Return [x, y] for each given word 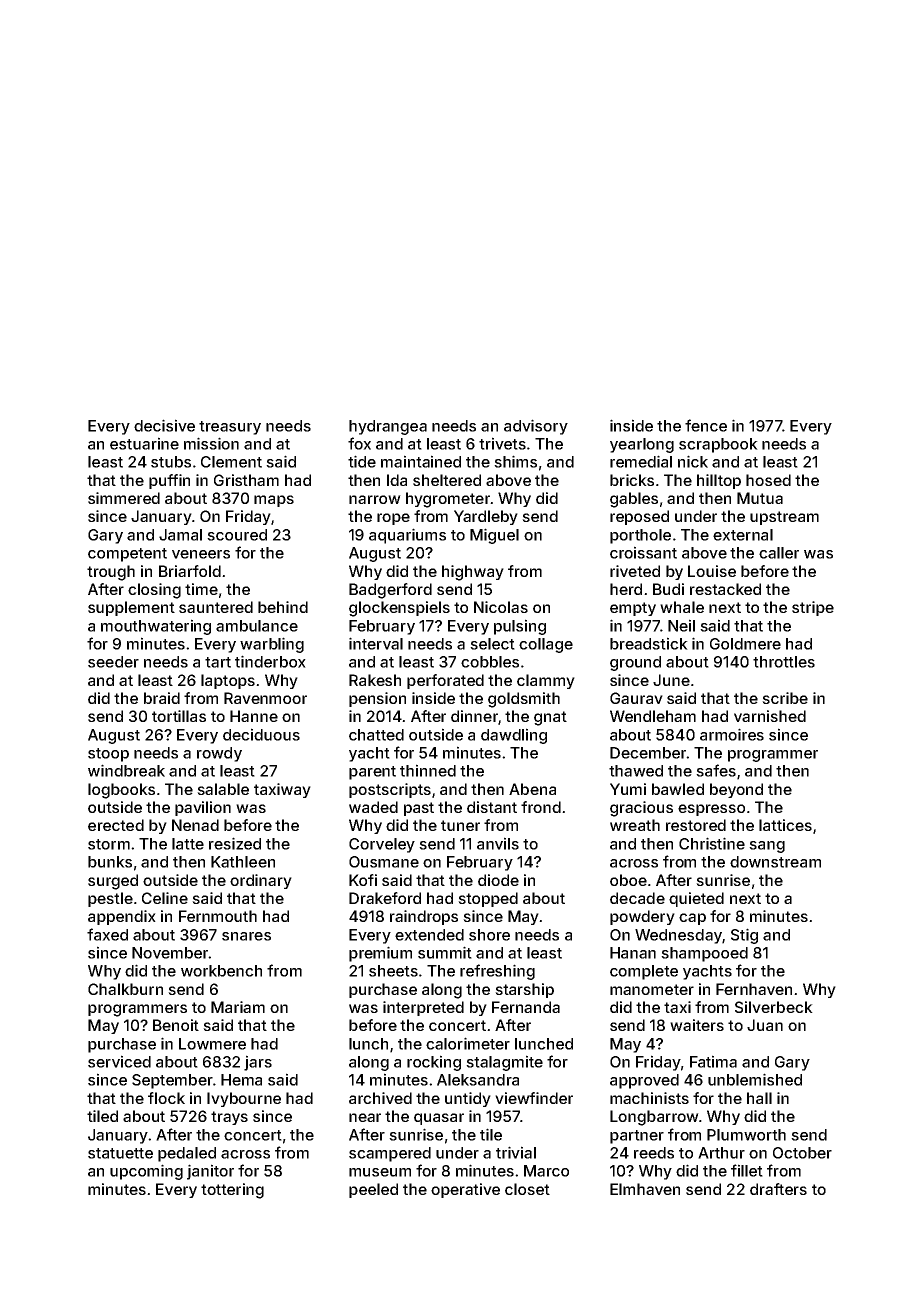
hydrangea [388, 427]
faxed [107, 934]
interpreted [423, 1008]
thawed [636, 771]
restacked [725, 589]
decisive [164, 425]
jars [258, 1063]
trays [229, 1118]
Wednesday [678, 936]
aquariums [407, 536]
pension [377, 699]
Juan [765, 1025]
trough [111, 573]
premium [380, 954]
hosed [768, 480]
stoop [108, 755]
